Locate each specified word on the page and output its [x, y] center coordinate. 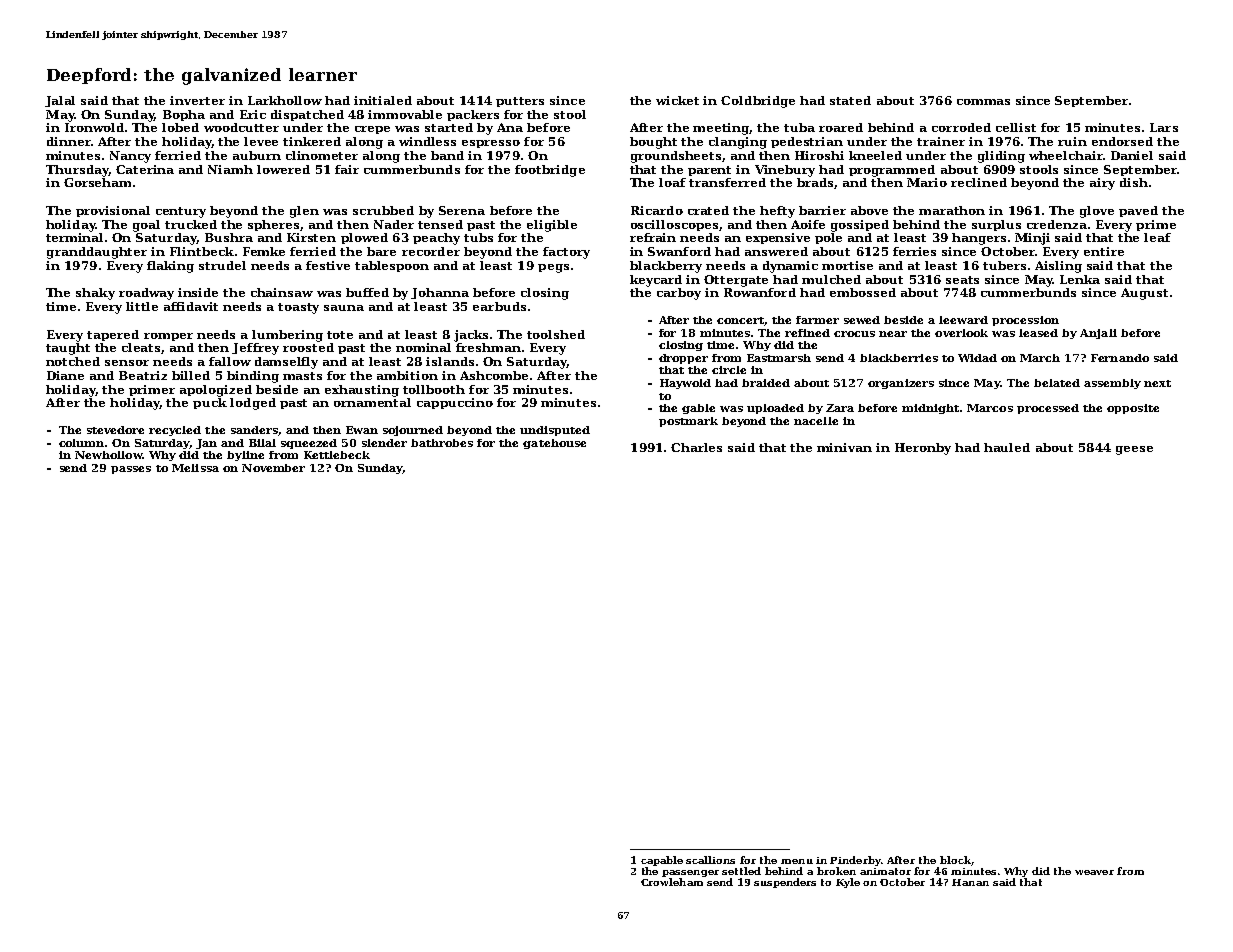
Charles [696, 447]
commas [983, 102]
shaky [95, 294]
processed [1048, 409]
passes [131, 470]
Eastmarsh [779, 358]
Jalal [60, 101]
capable [662, 861]
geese [1134, 450]
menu [797, 861]
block [955, 860]
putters [520, 102]
